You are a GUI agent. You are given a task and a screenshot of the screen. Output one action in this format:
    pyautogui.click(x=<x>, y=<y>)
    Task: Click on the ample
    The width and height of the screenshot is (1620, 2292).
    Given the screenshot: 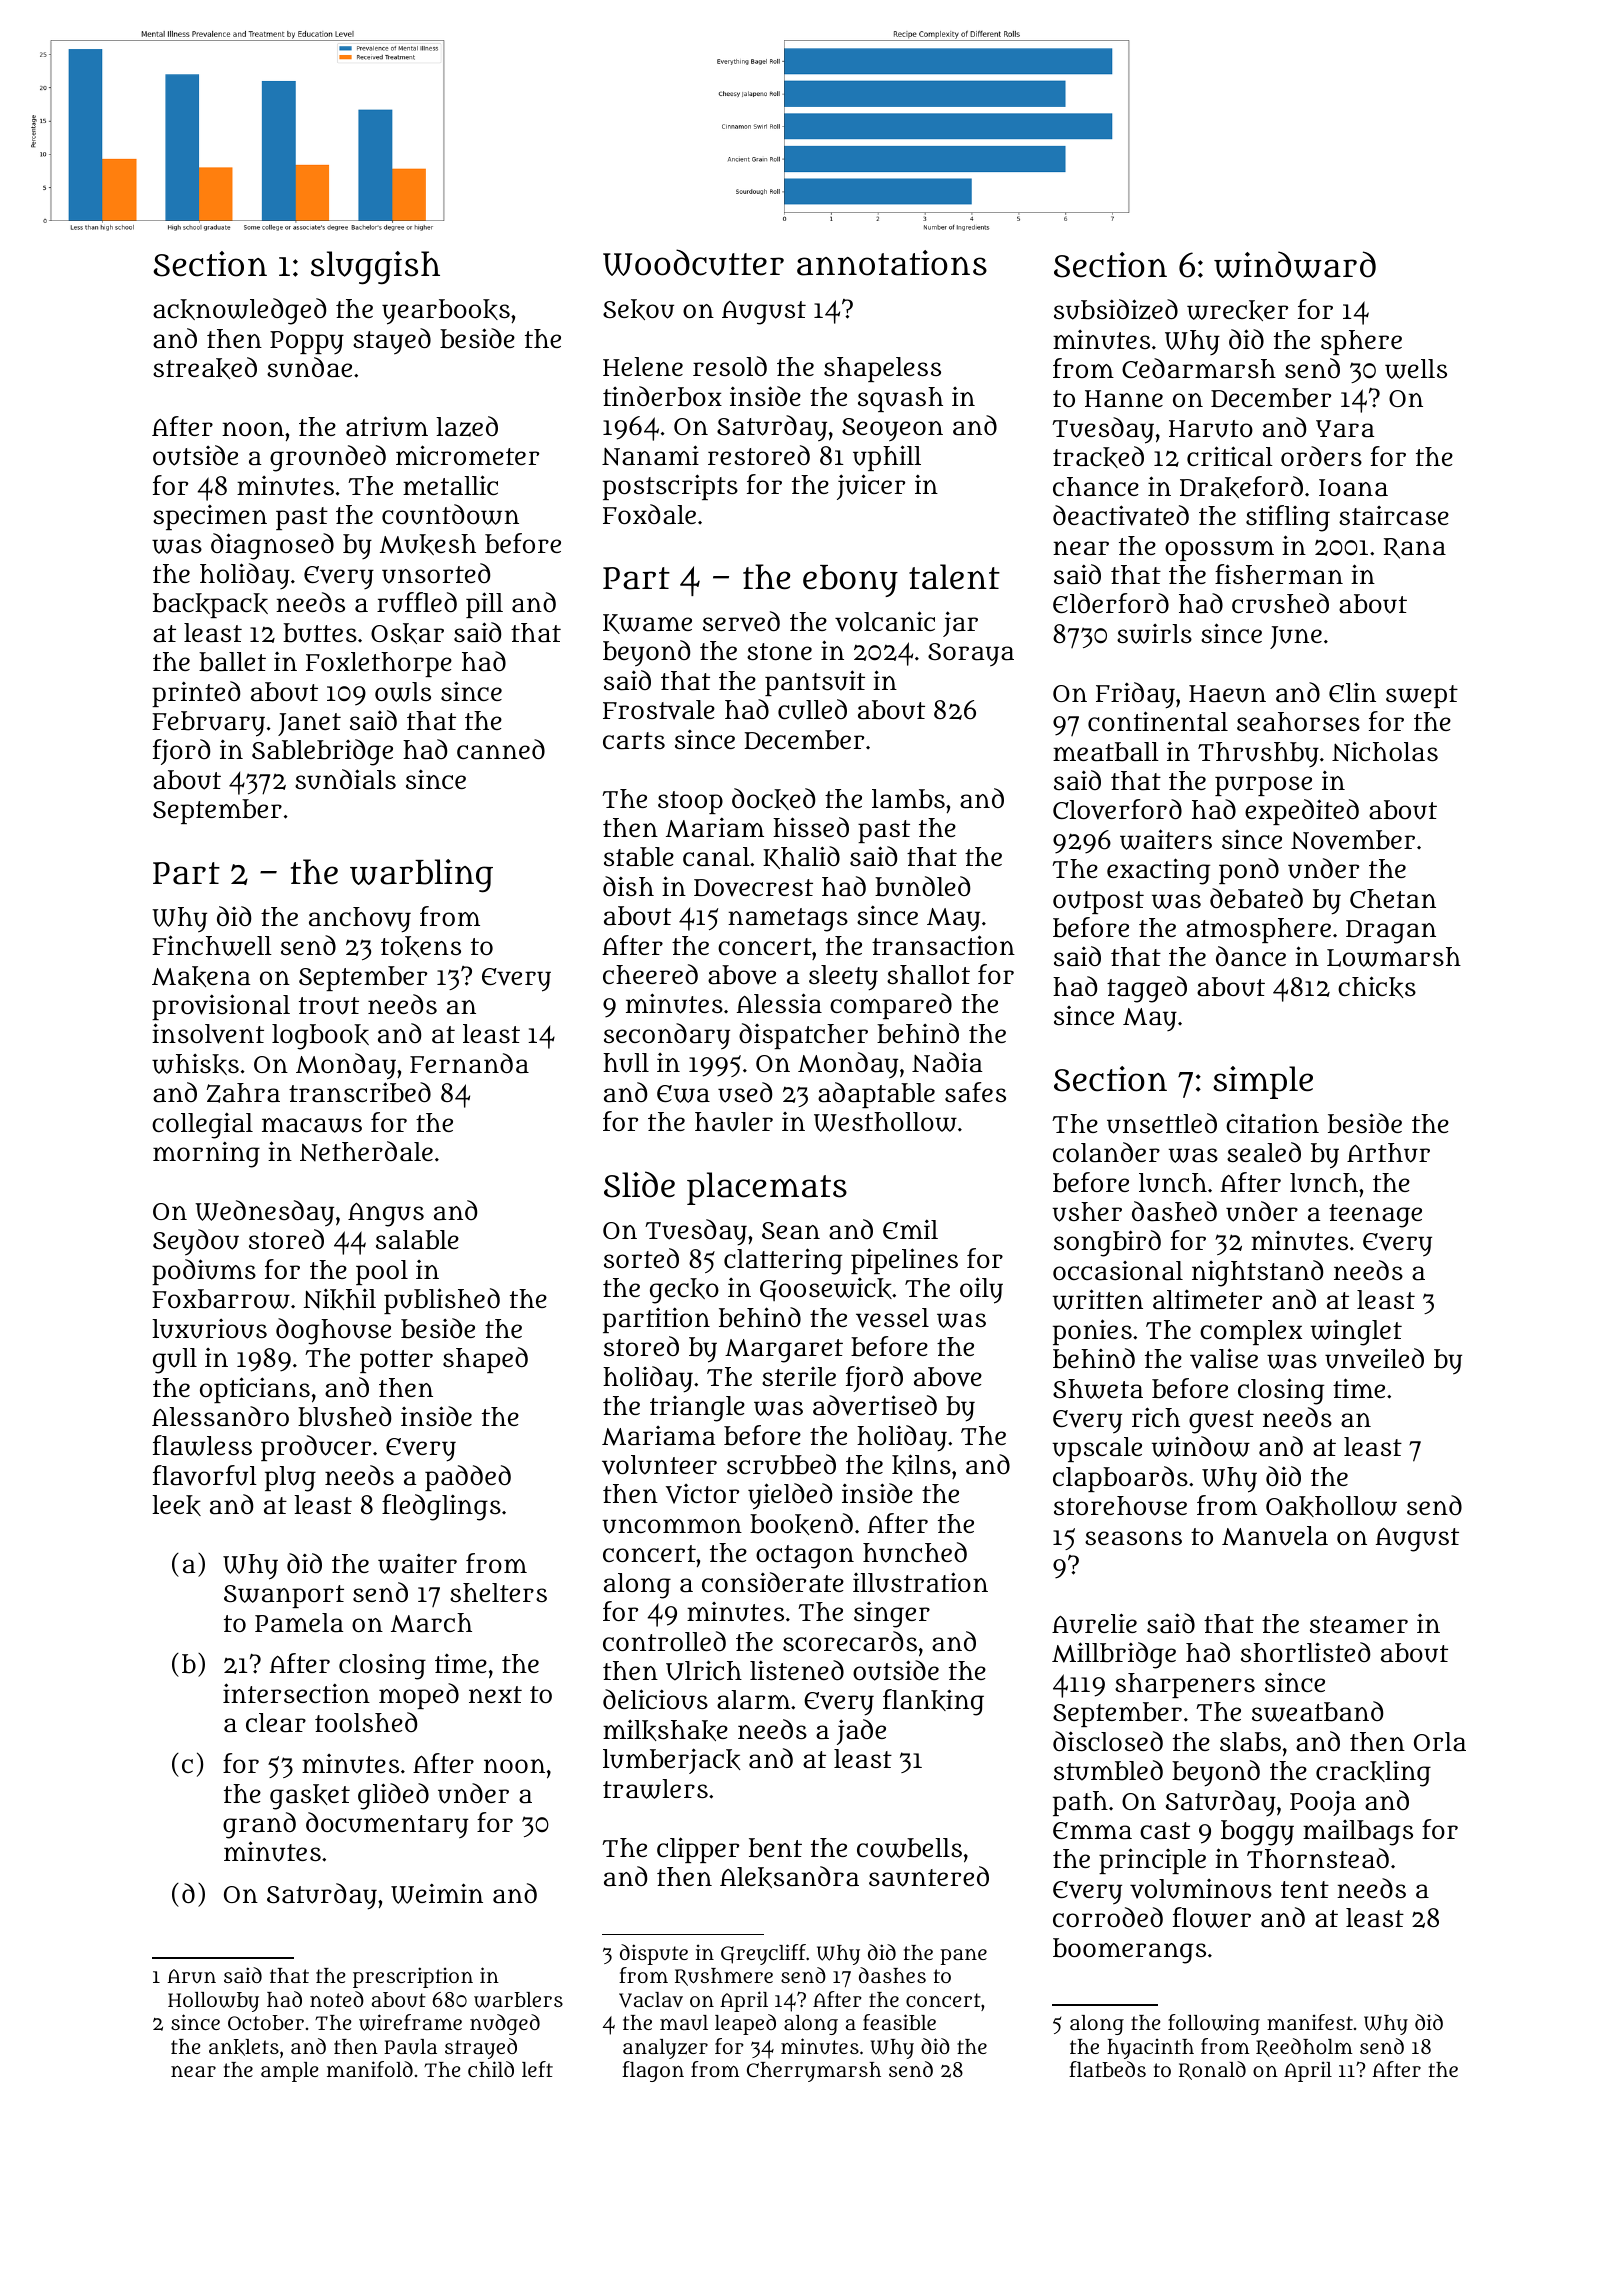 What is the action you would take?
    pyautogui.click(x=289, y=2072)
